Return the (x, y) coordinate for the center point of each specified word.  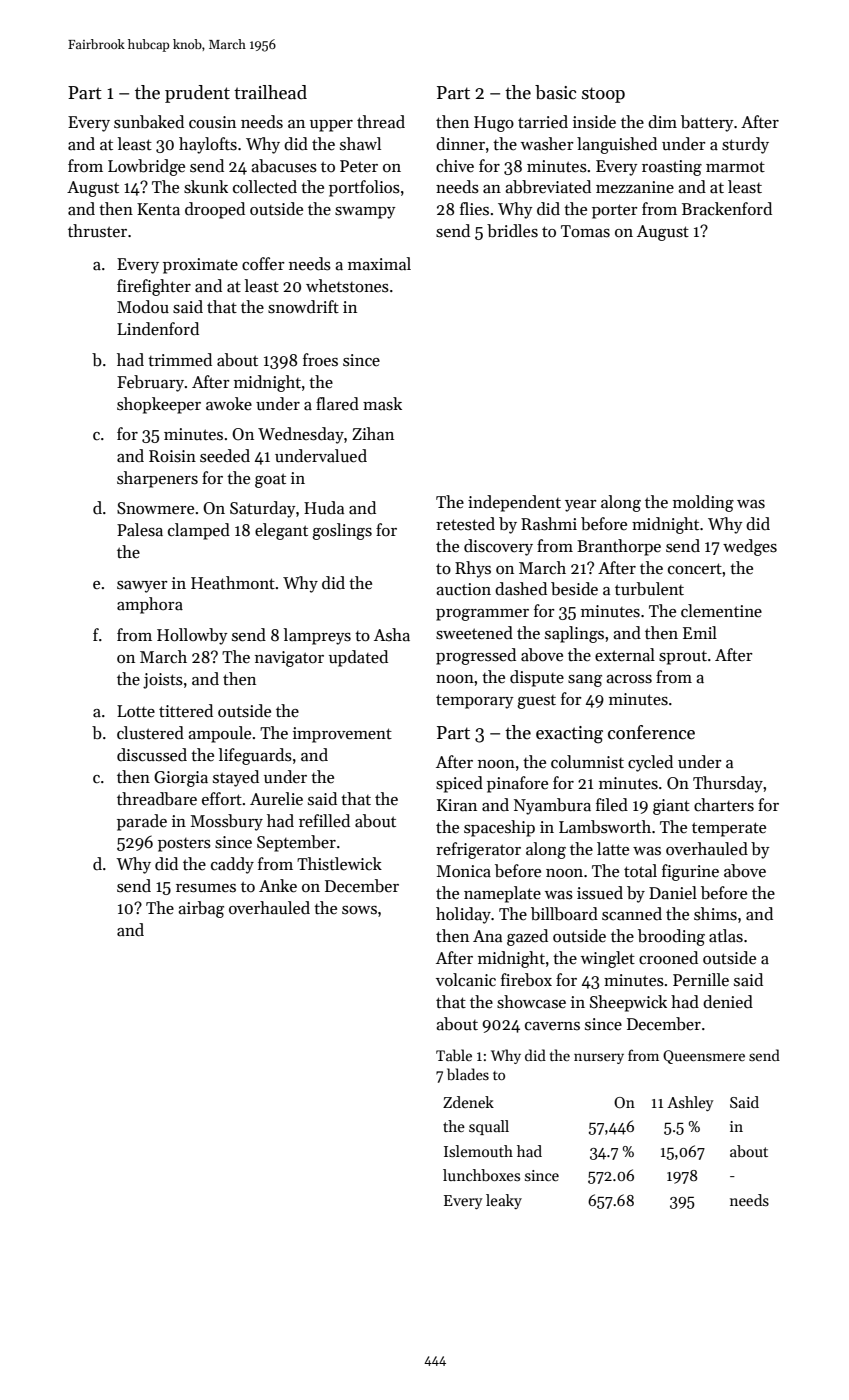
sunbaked (149, 122)
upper (331, 126)
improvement (342, 735)
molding (703, 503)
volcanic (466, 980)
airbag (201, 909)
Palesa (140, 530)
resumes (206, 888)
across (629, 679)
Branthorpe (619, 547)
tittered (186, 711)
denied (728, 1002)
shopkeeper (159, 405)
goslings (342, 531)
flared (337, 404)
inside (594, 122)
